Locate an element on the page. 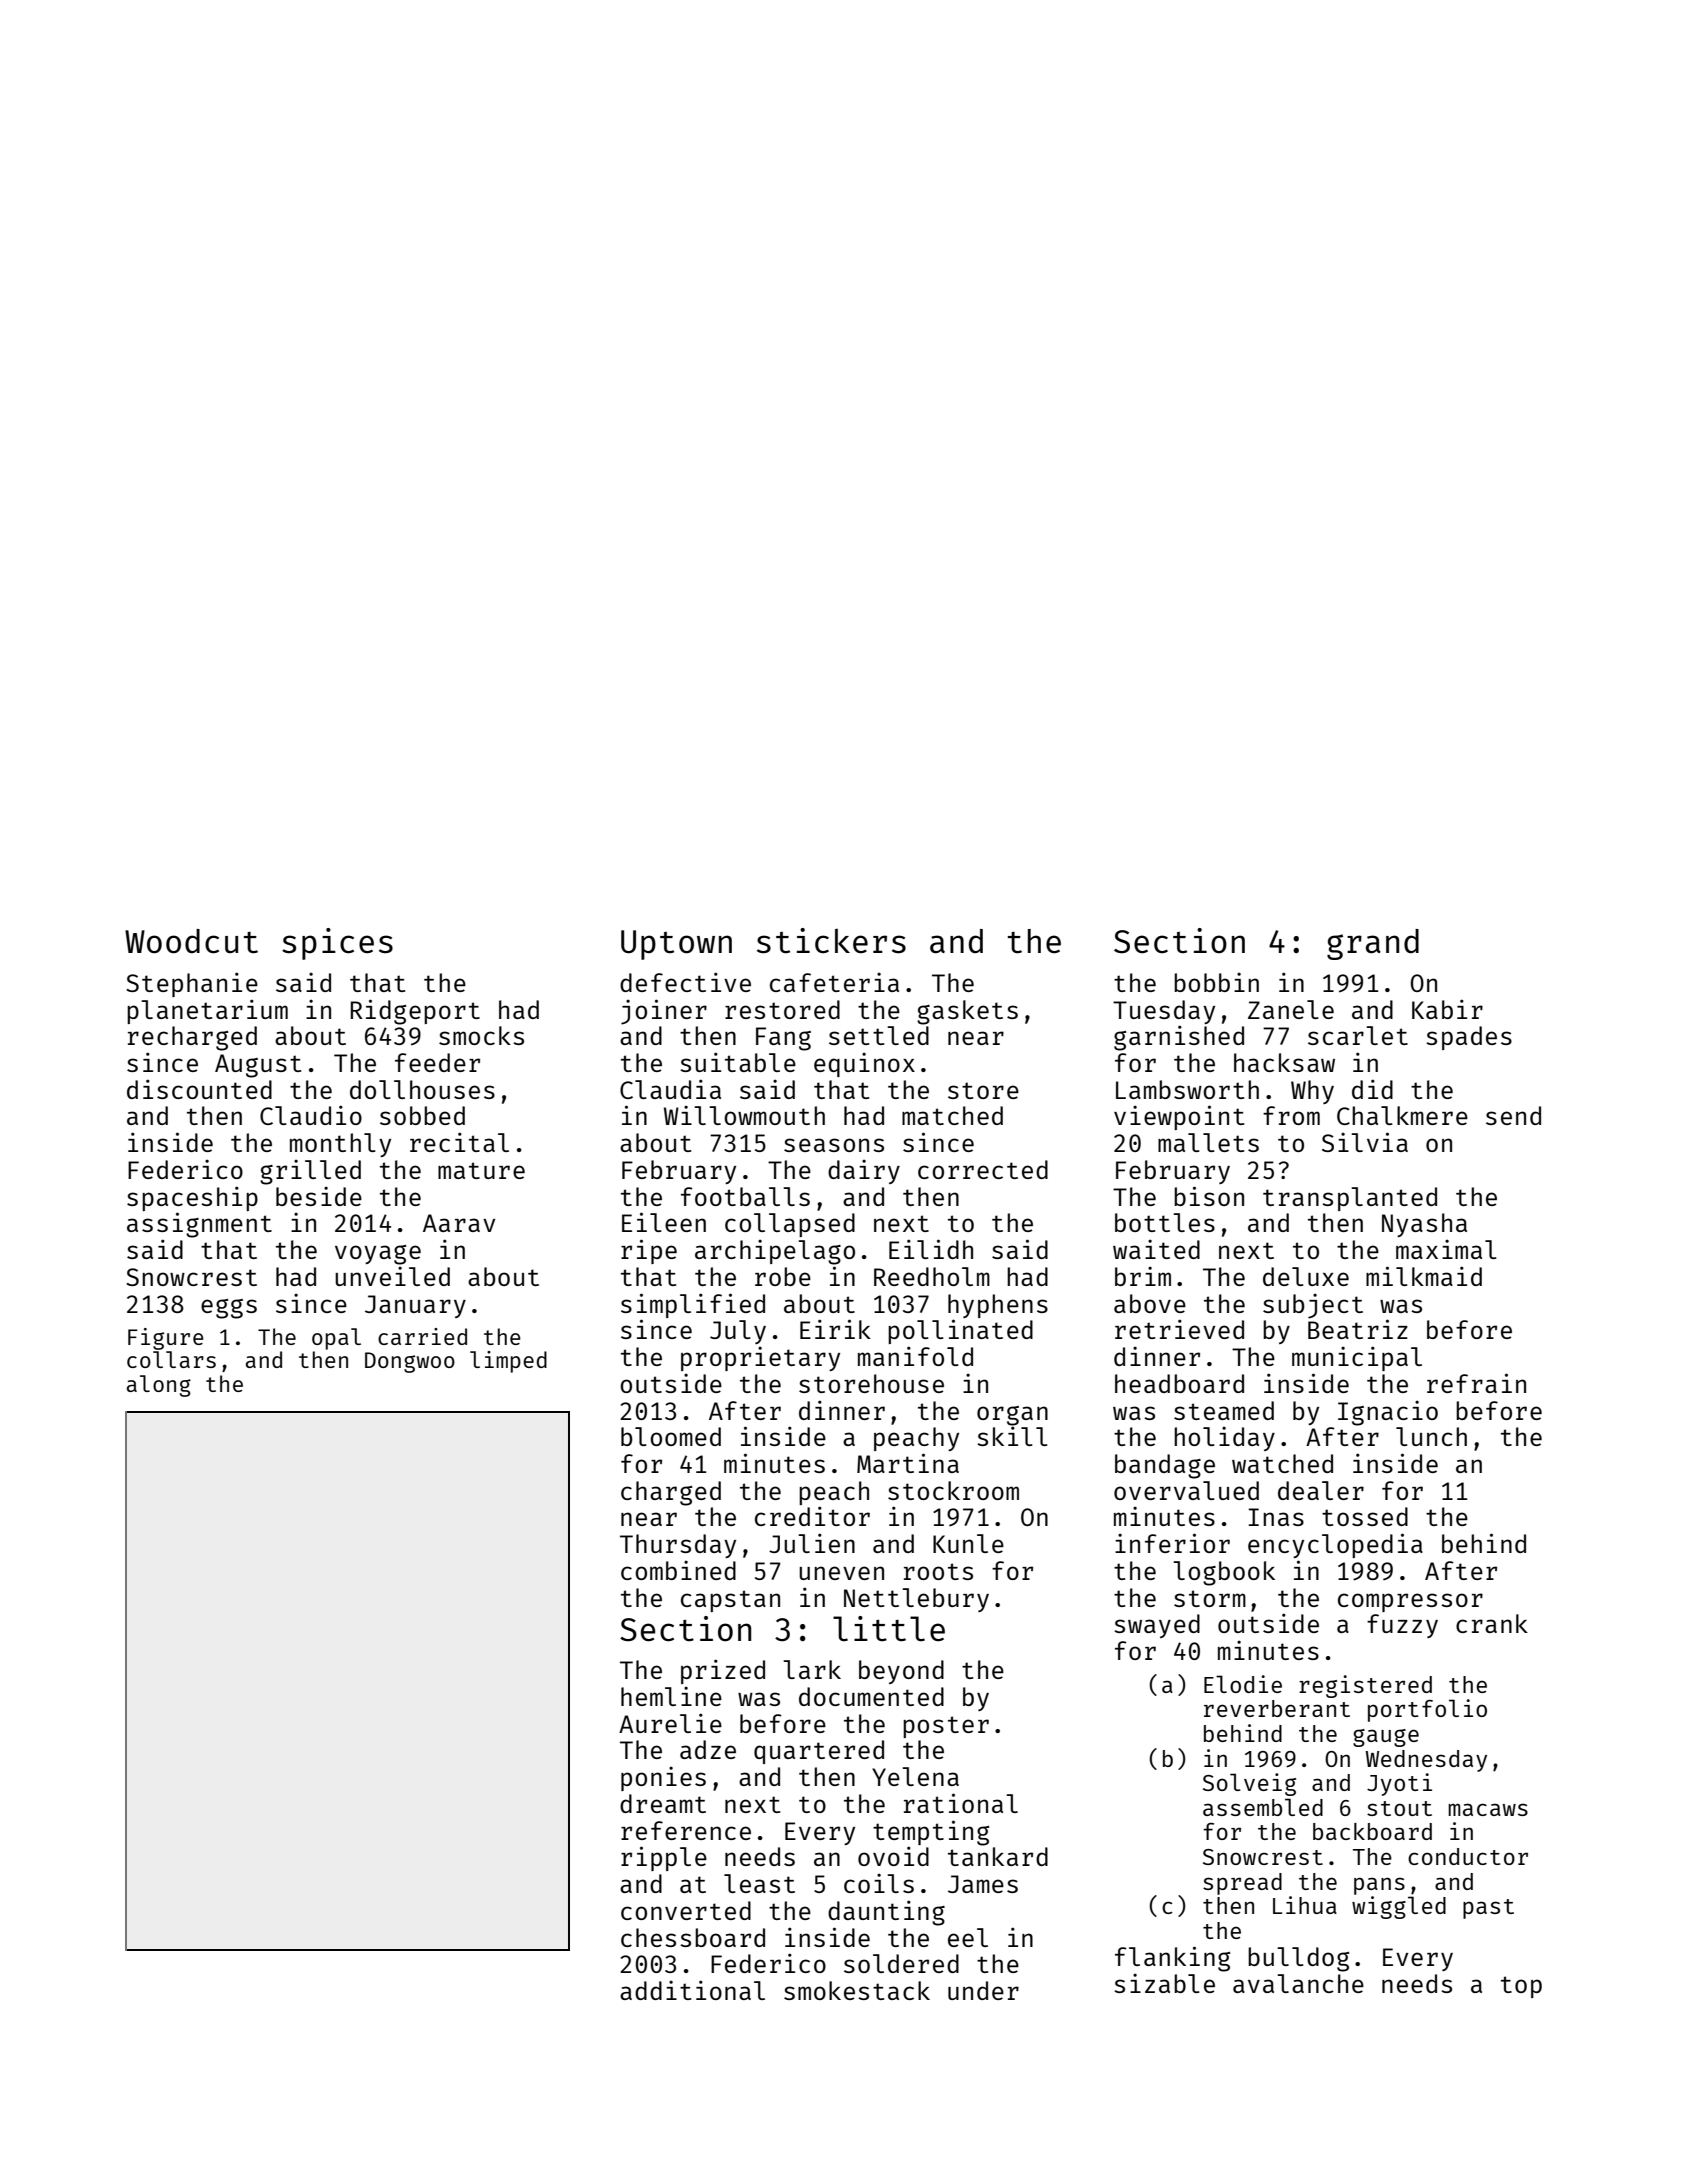  Uptown is located at coordinates (676, 945).
